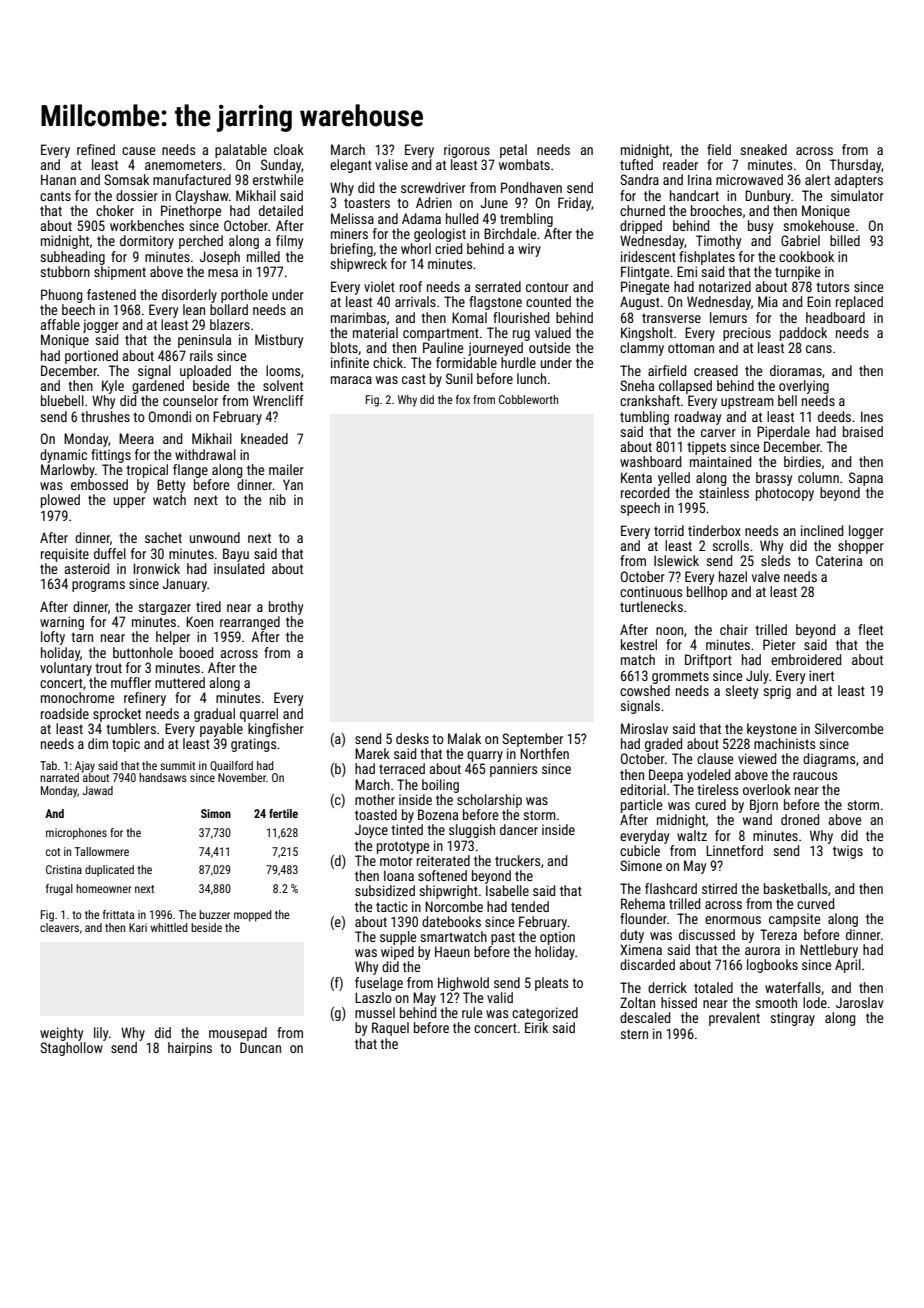  I want to click on Northfen, so click(544, 753).
